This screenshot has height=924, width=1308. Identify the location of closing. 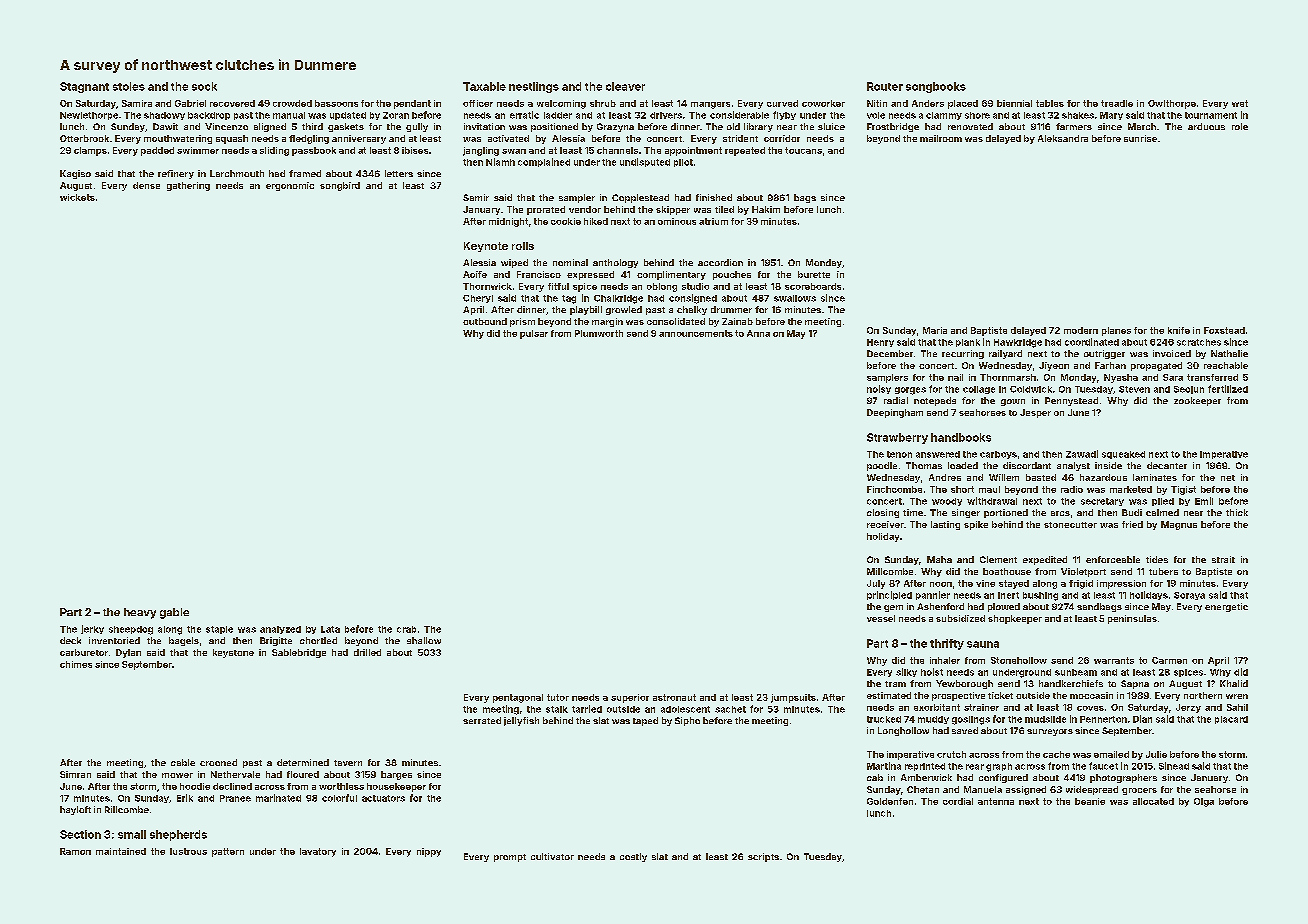
(883, 513).
